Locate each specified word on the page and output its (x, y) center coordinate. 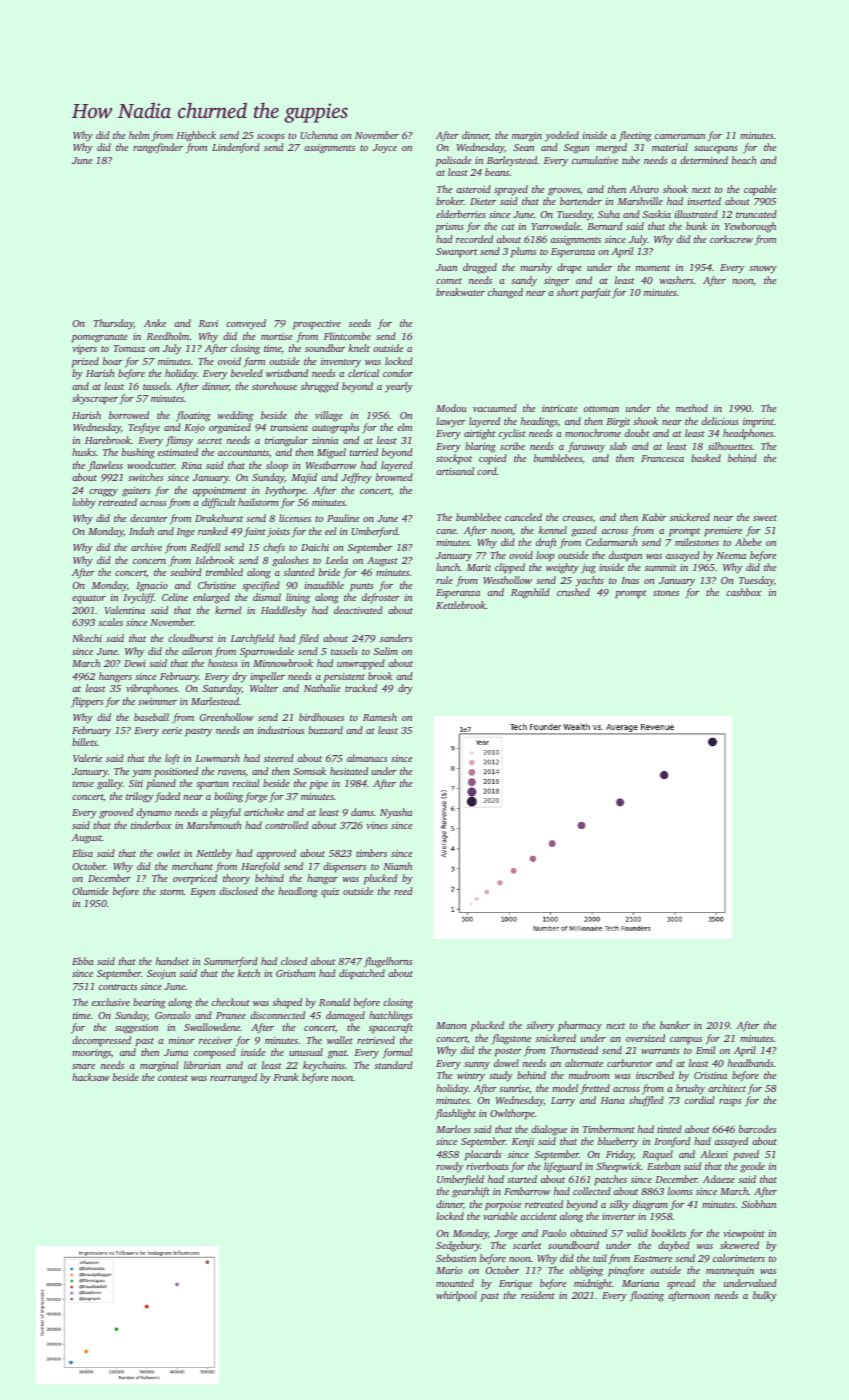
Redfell (205, 548)
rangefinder (158, 148)
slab (618, 446)
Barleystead (512, 161)
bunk (696, 226)
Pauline (343, 518)
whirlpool (456, 1296)
